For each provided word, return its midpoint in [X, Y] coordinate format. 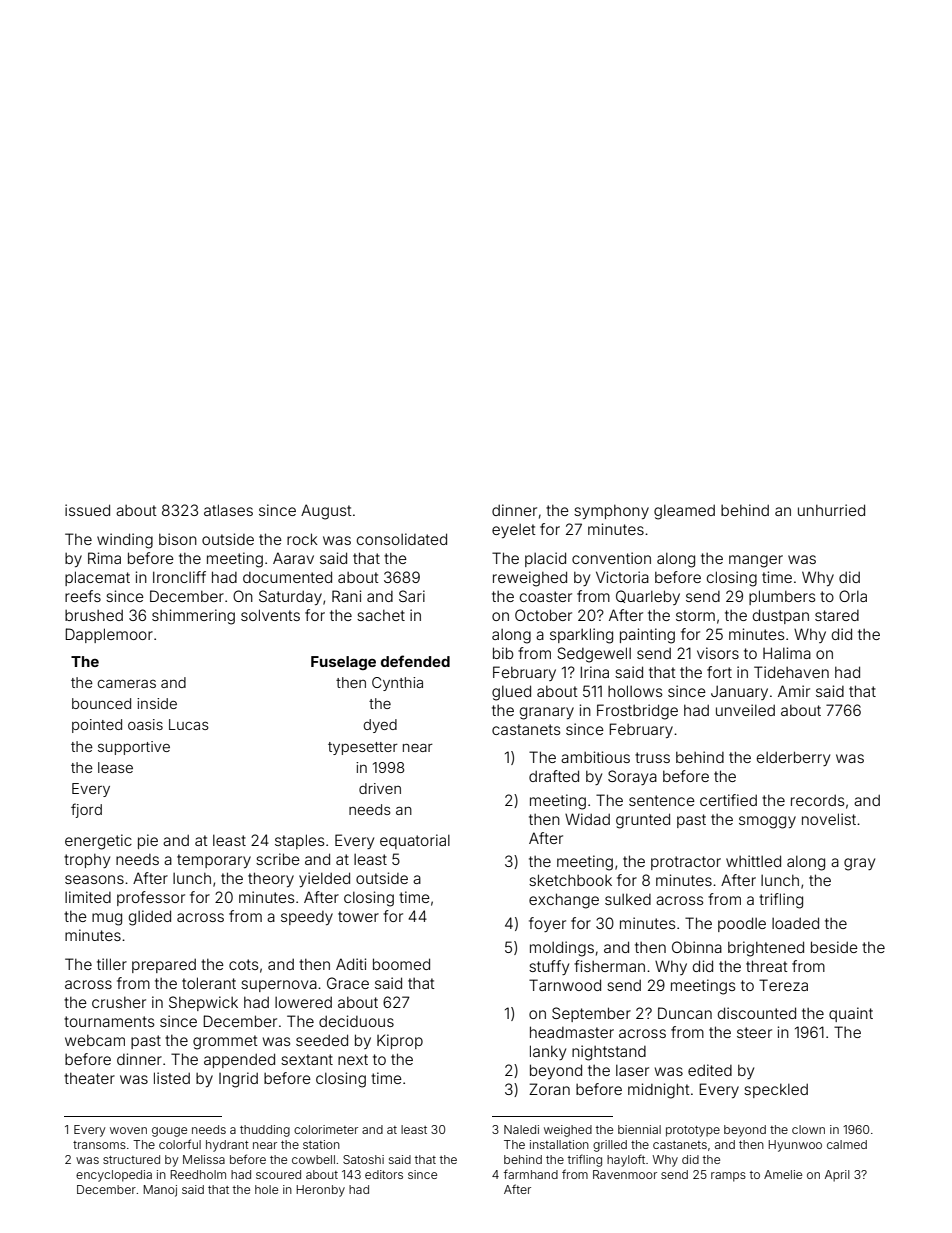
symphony [611, 512]
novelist [829, 819]
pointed [97, 726]
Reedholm [198, 1174]
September [591, 1014]
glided [150, 918]
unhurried [831, 510]
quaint [851, 1014]
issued [87, 510]
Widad [587, 819]
